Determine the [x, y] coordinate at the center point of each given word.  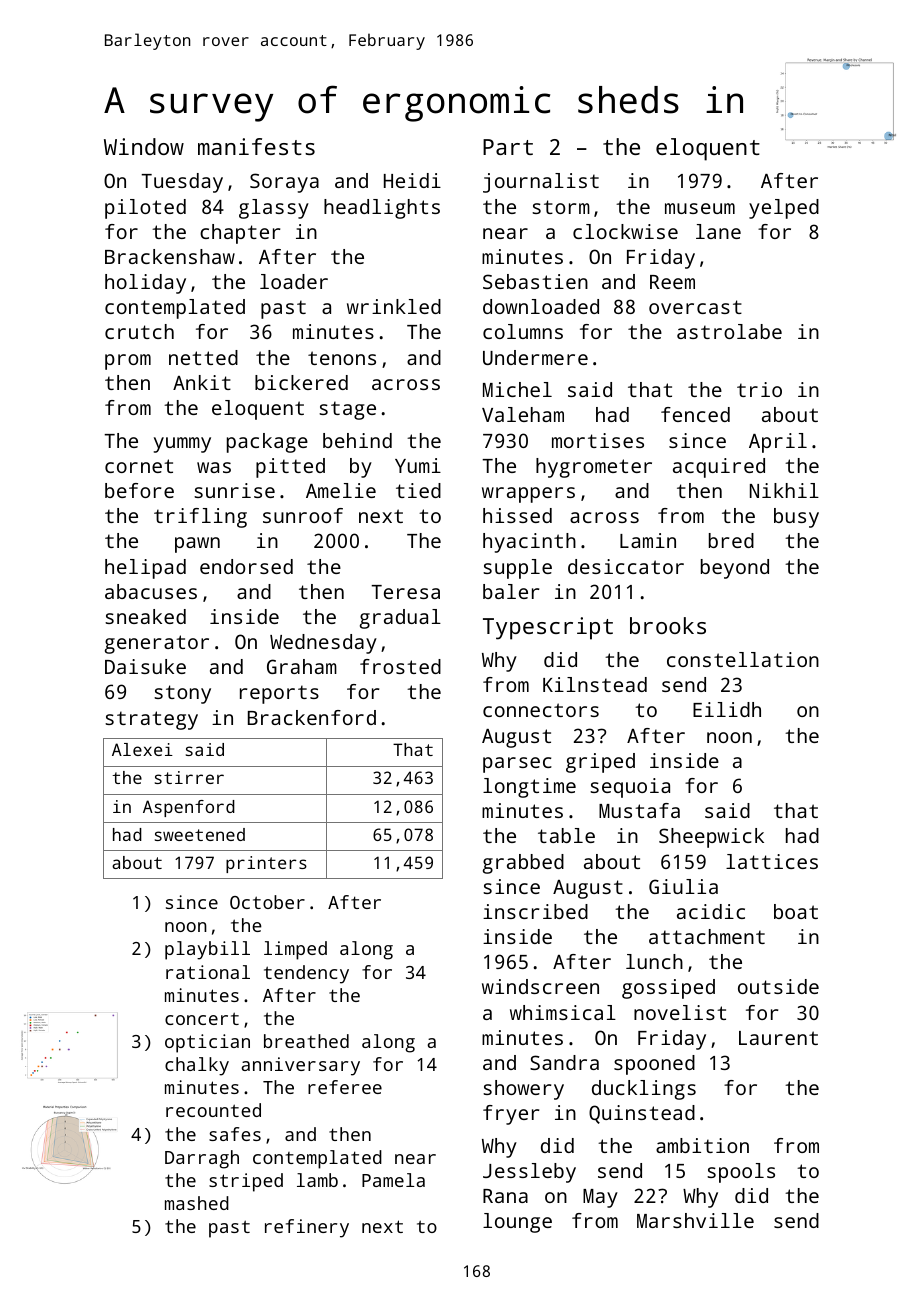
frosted [400, 666]
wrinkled [394, 306]
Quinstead [642, 1114]
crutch [139, 331]
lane [718, 231]
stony [182, 694]
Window [144, 146]
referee [345, 1087]
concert [202, 1018]
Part [508, 147]
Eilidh [727, 709]
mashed [197, 1203]
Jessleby [529, 1173]
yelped [784, 209]
